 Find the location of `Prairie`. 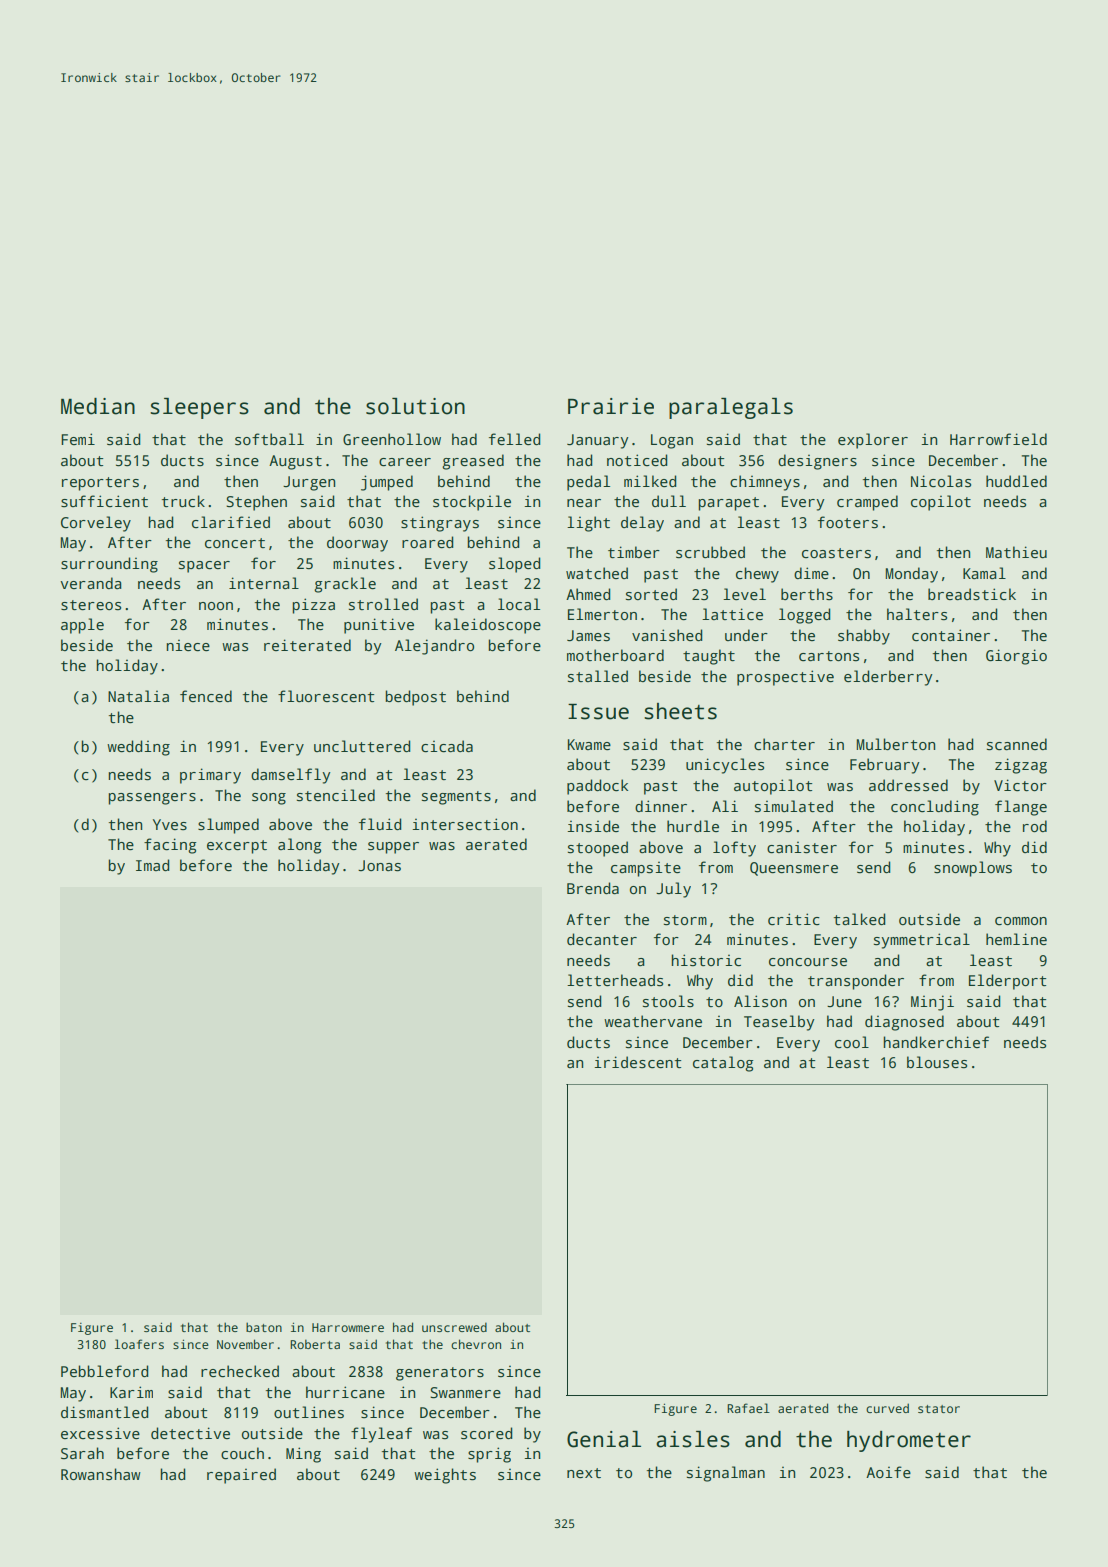

Prairie is located at coordinates (611, 406).
